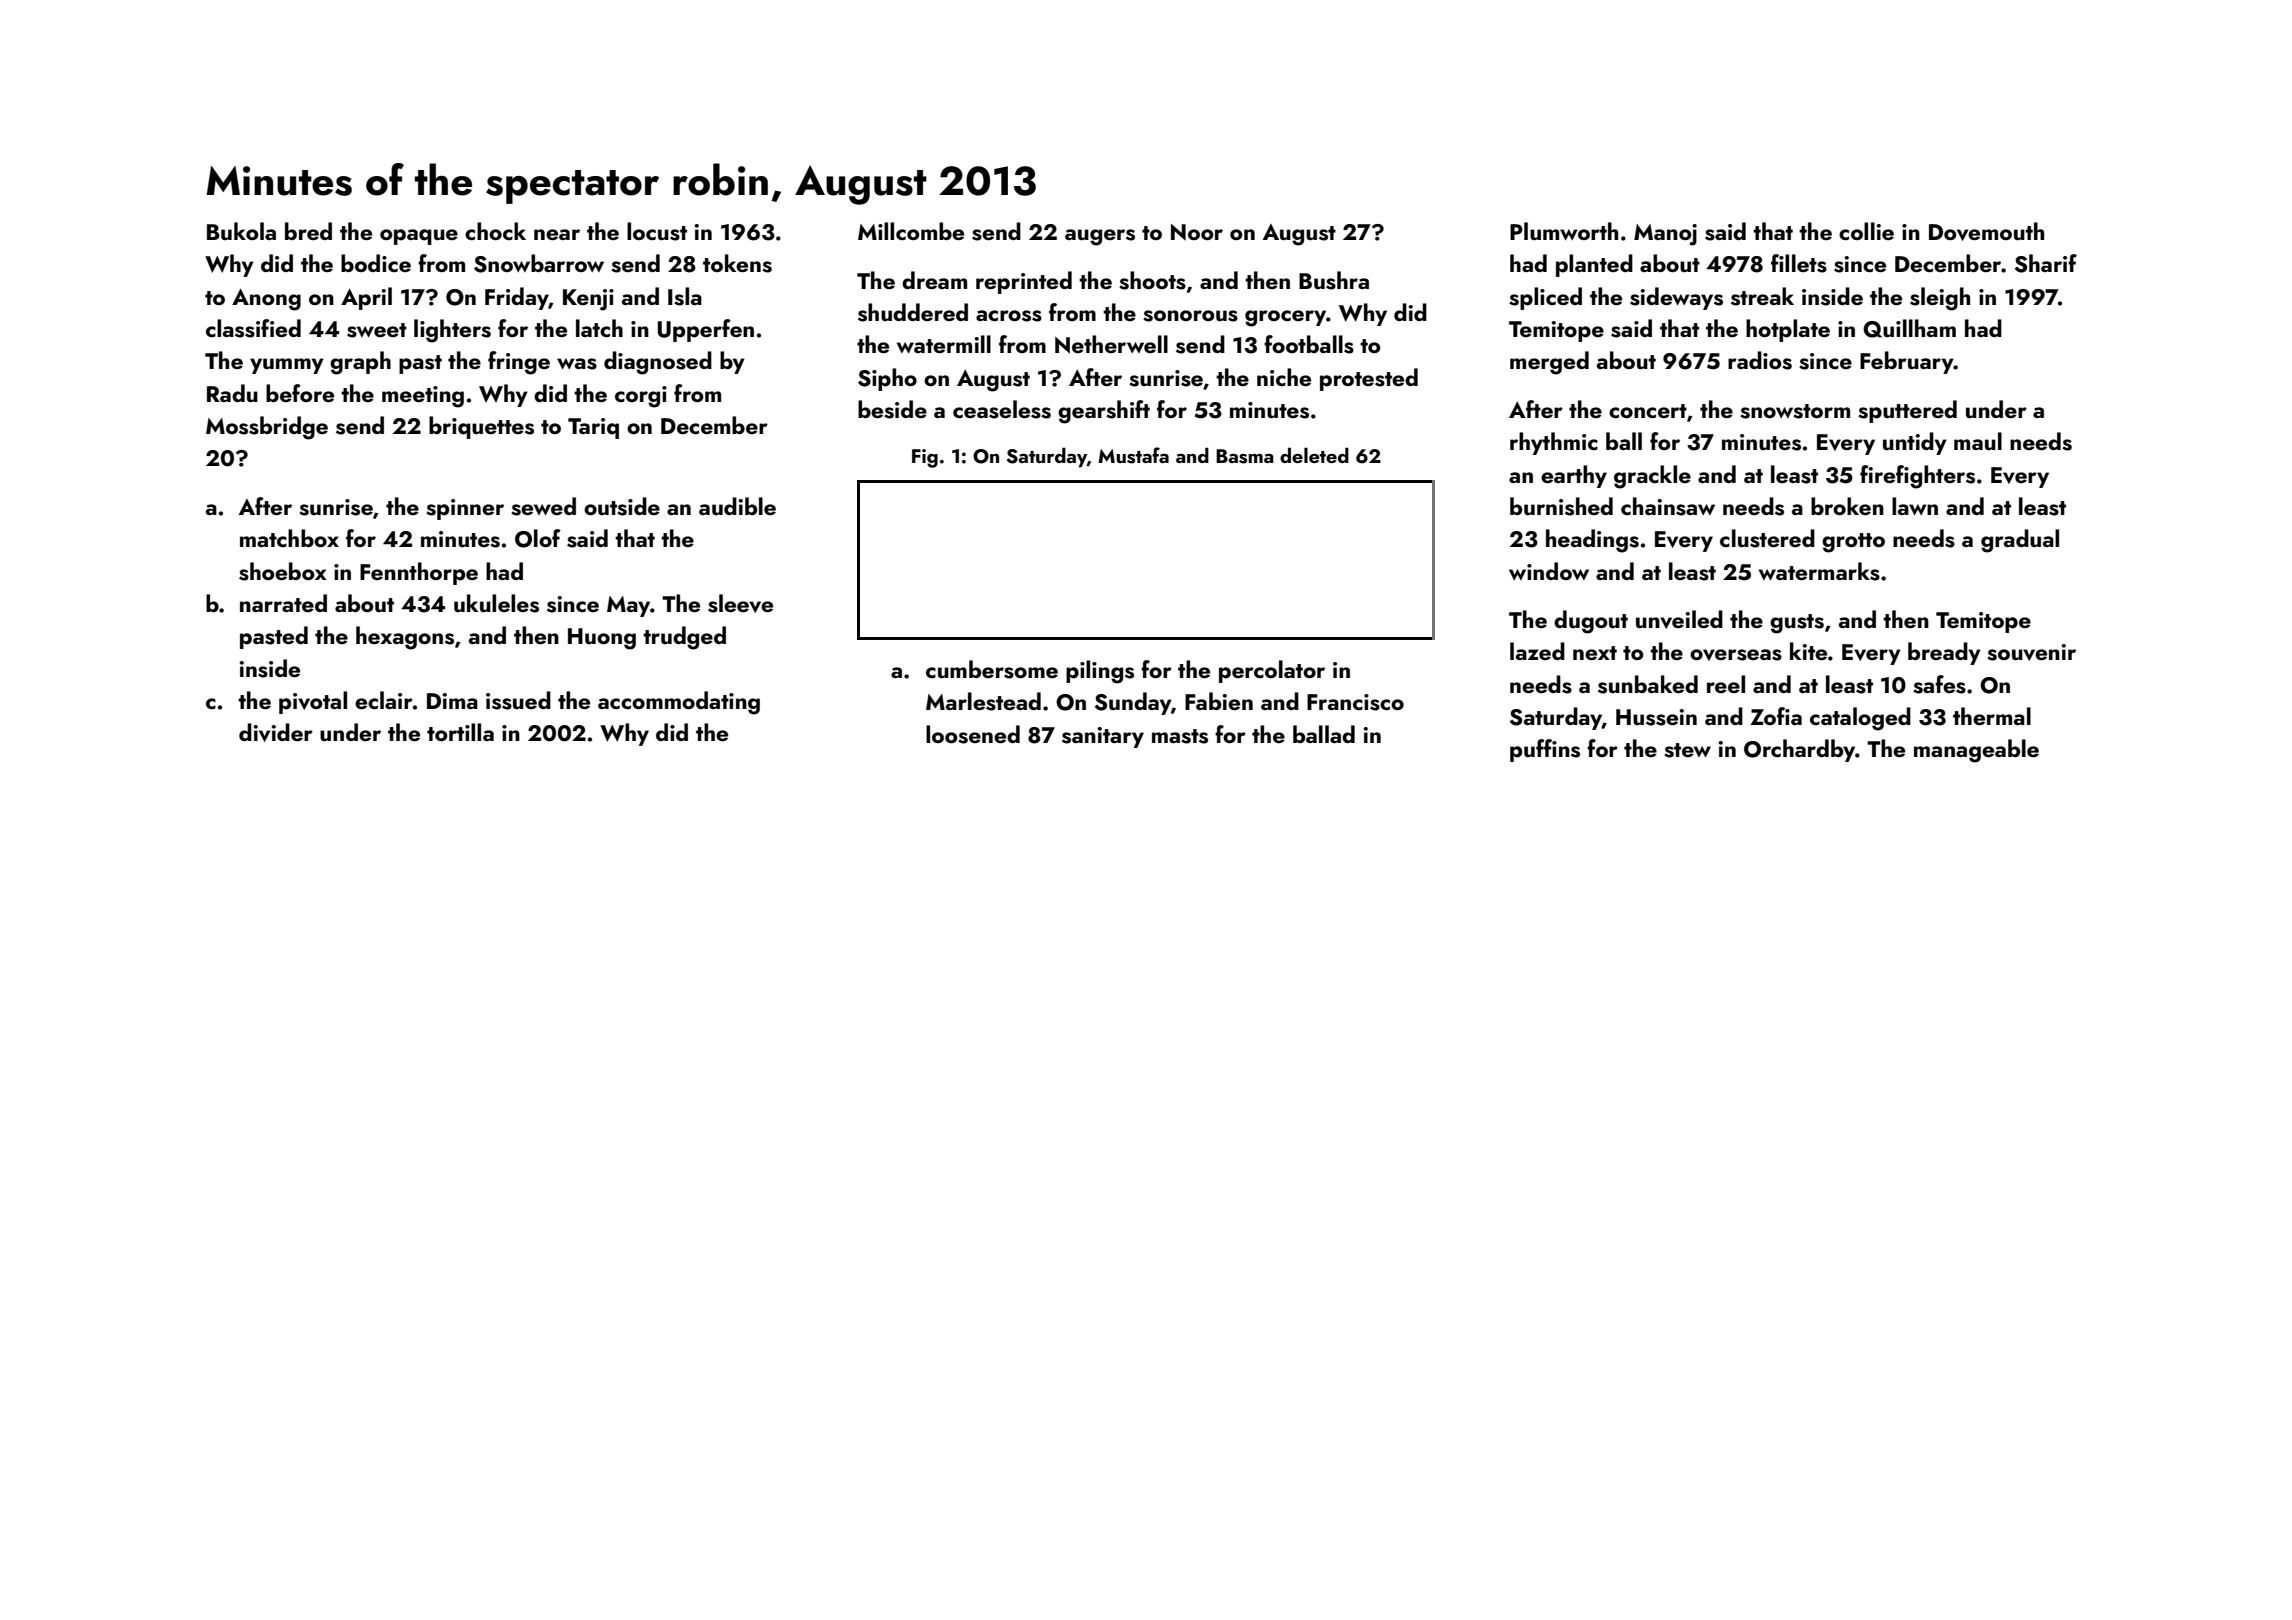  Describe the element at coordinates (1944, 653) in the screenshot. I see `bready` at that location.
